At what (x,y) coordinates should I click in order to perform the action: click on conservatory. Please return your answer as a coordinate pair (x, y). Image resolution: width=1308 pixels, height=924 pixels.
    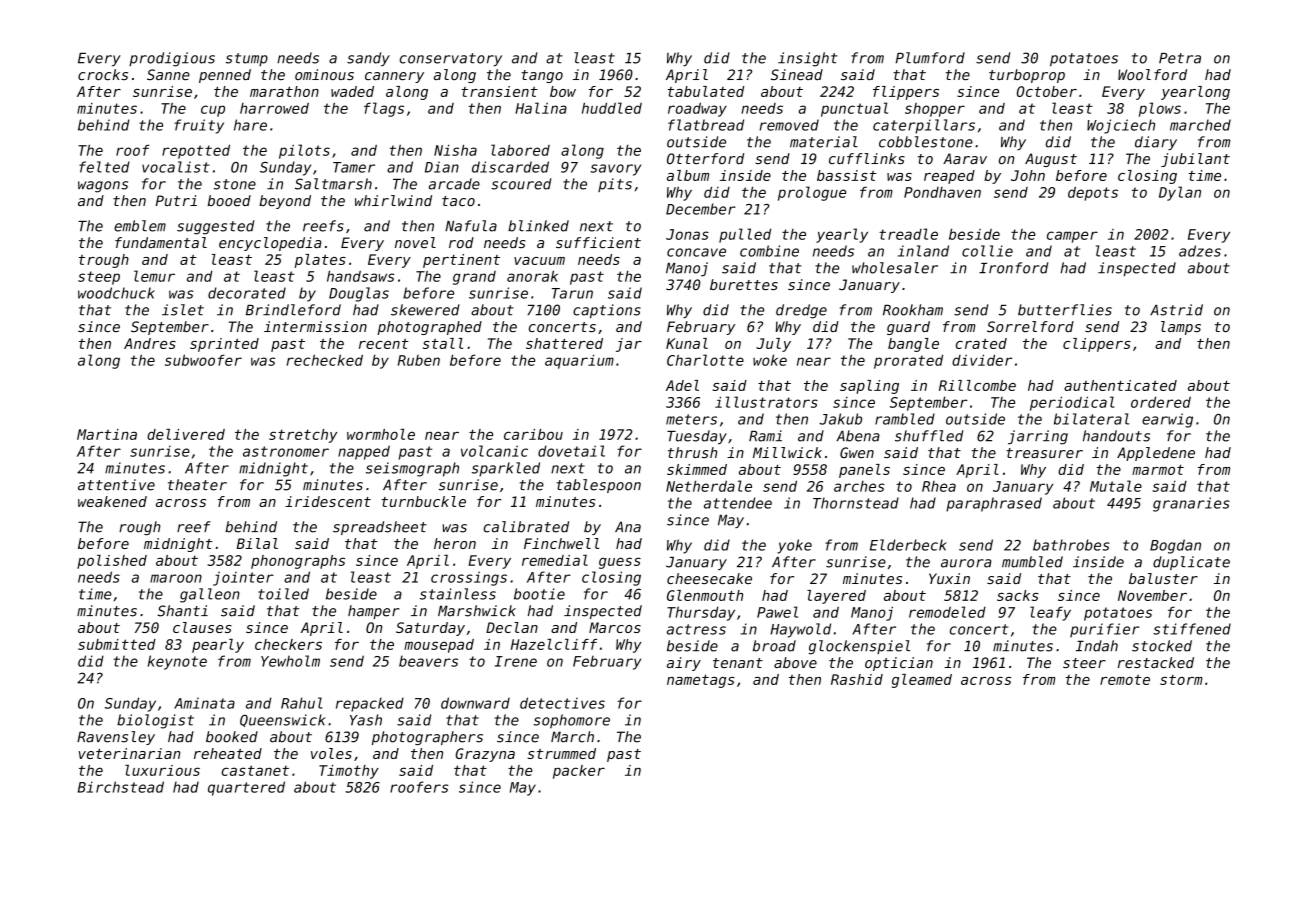
    Looking at the image, I should click on (451, 59).
